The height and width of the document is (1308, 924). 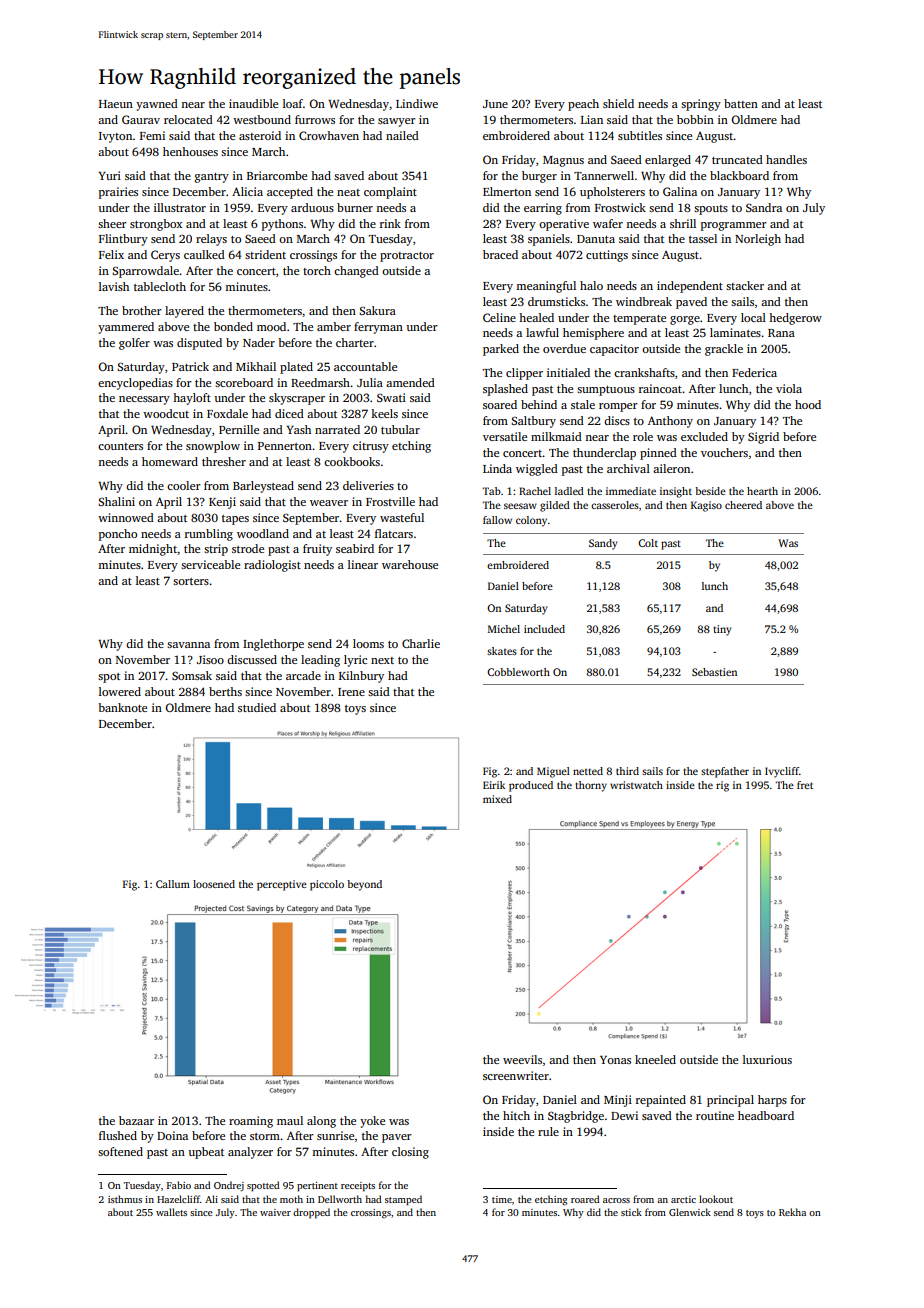 I want to click on seesaw, so click(x=520, y=506).
